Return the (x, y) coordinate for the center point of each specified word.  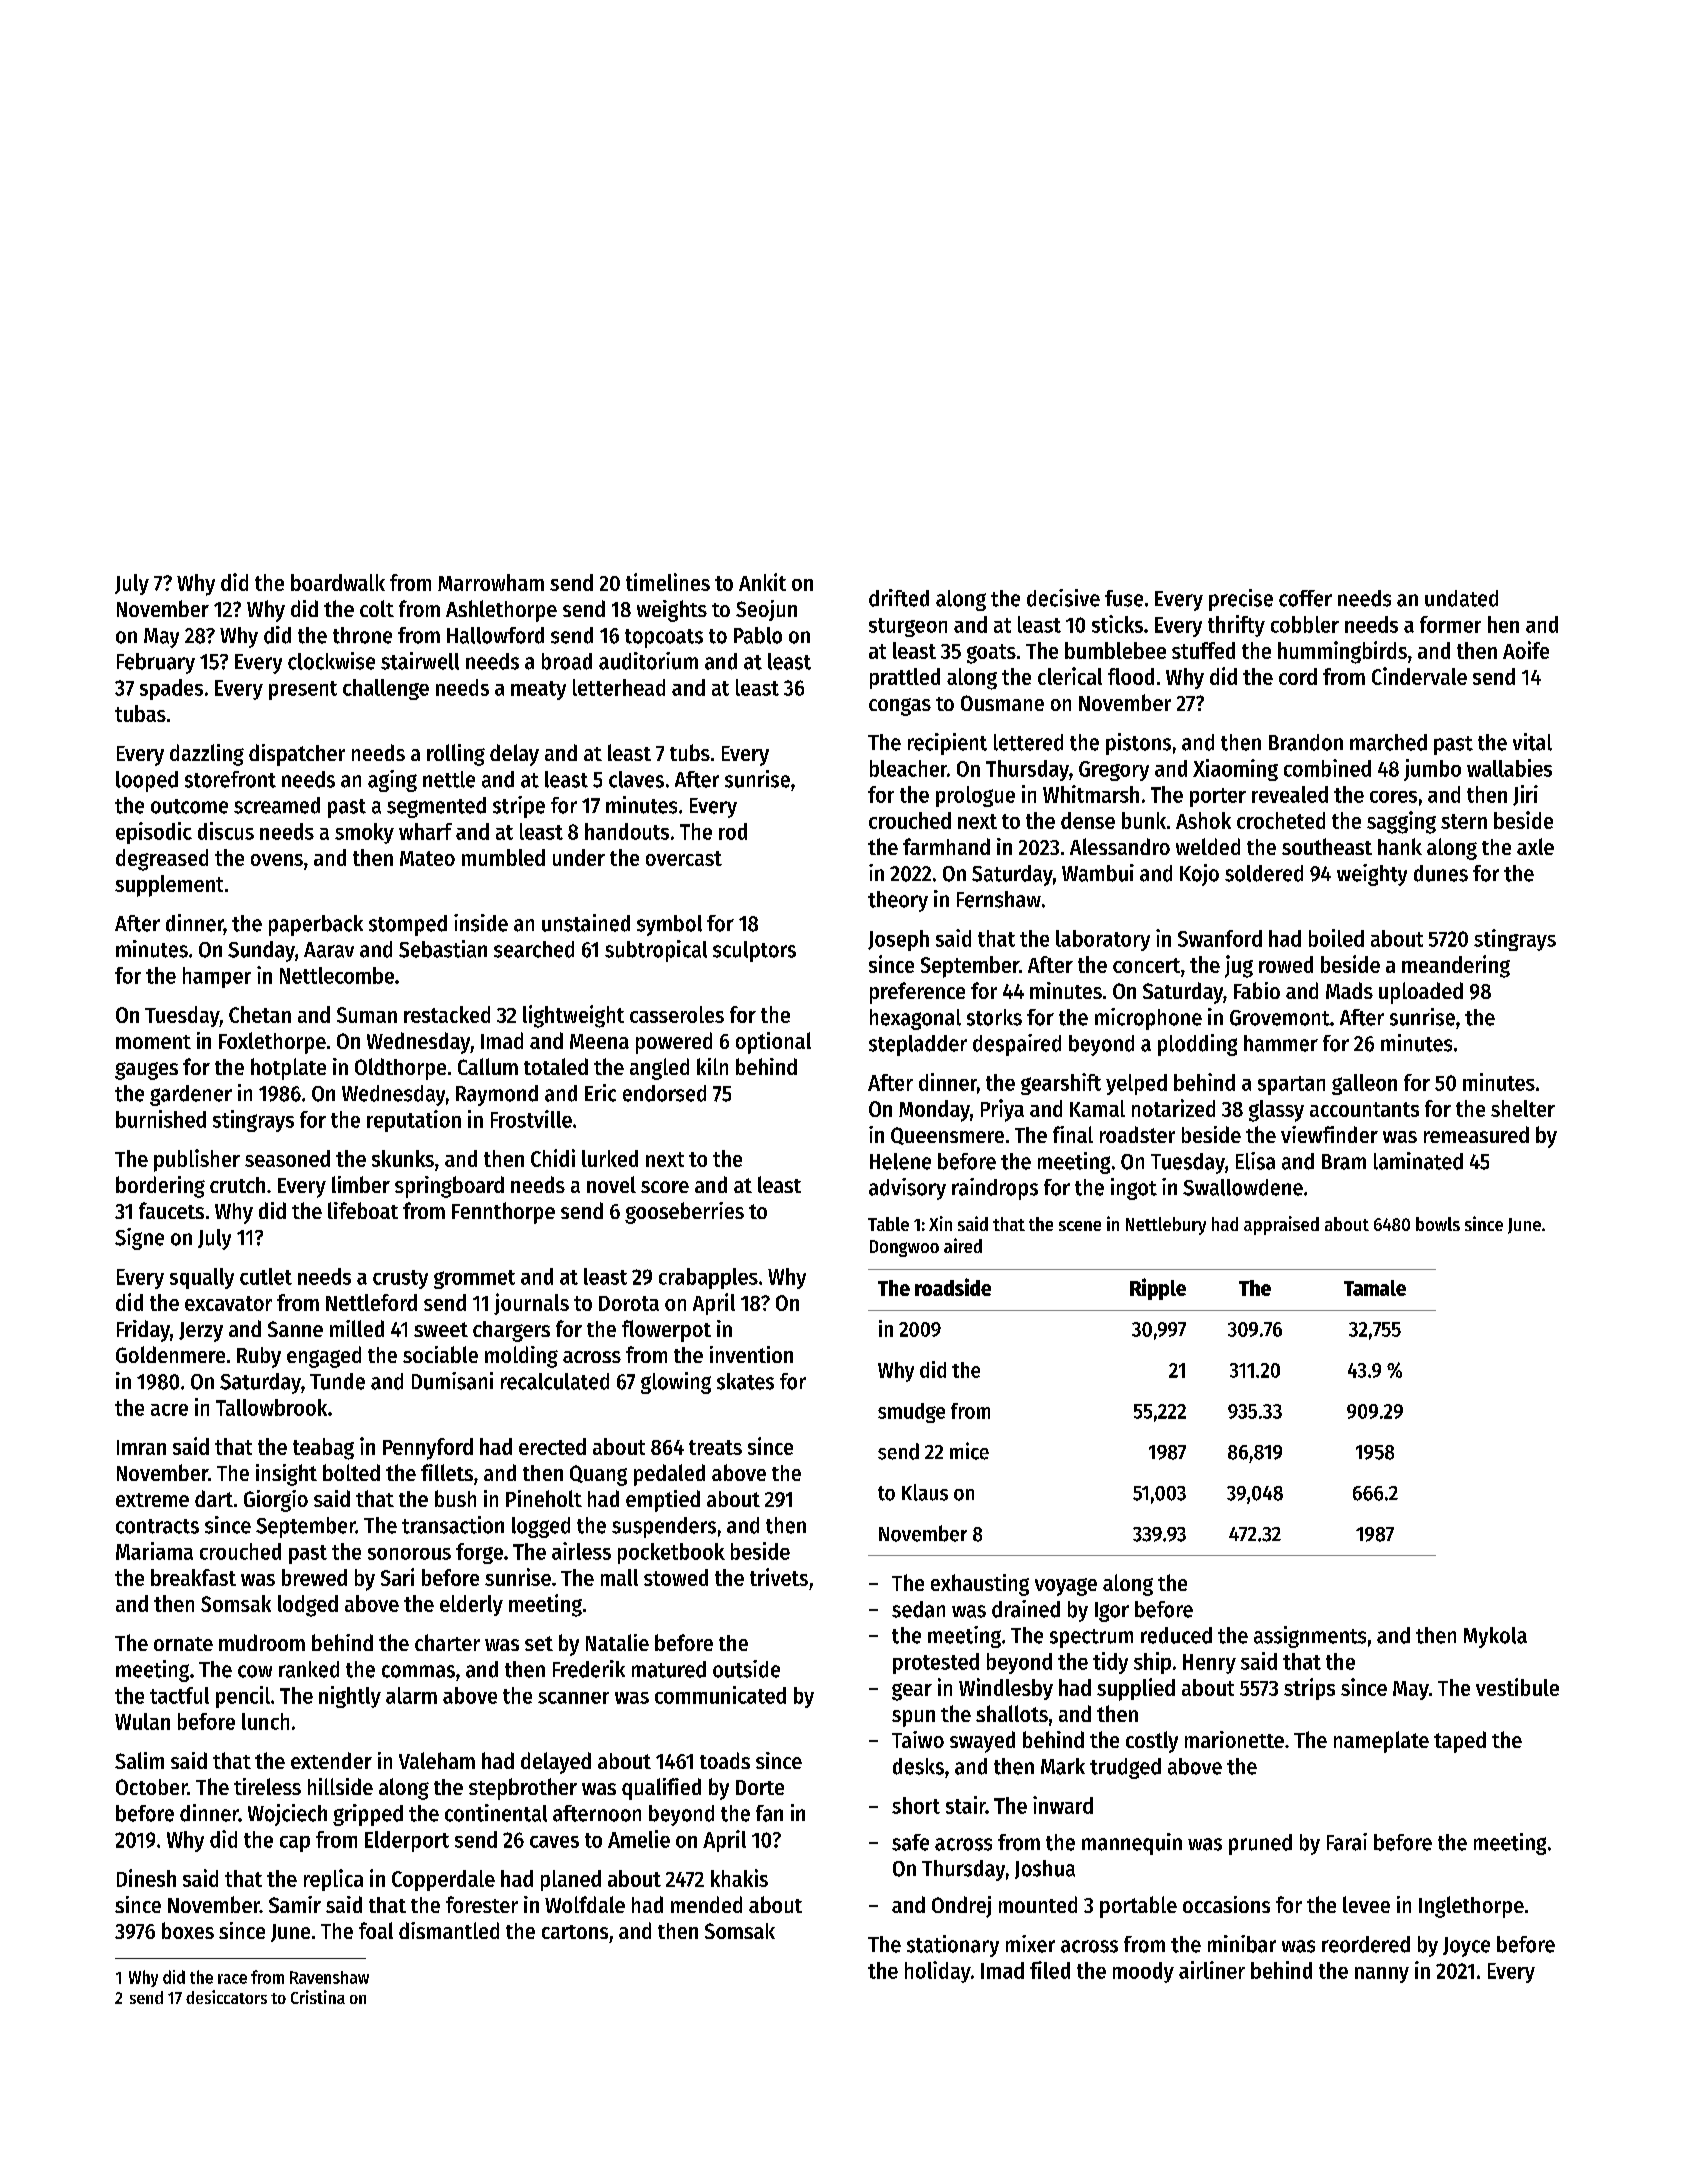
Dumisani (452, 1381)
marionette (1234, 1739)
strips (1309, 1689)
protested (936, 1663)
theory (898, 901)
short (916, 1805)
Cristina (318, 1997)
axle (1535, 846)
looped (147, 781)
